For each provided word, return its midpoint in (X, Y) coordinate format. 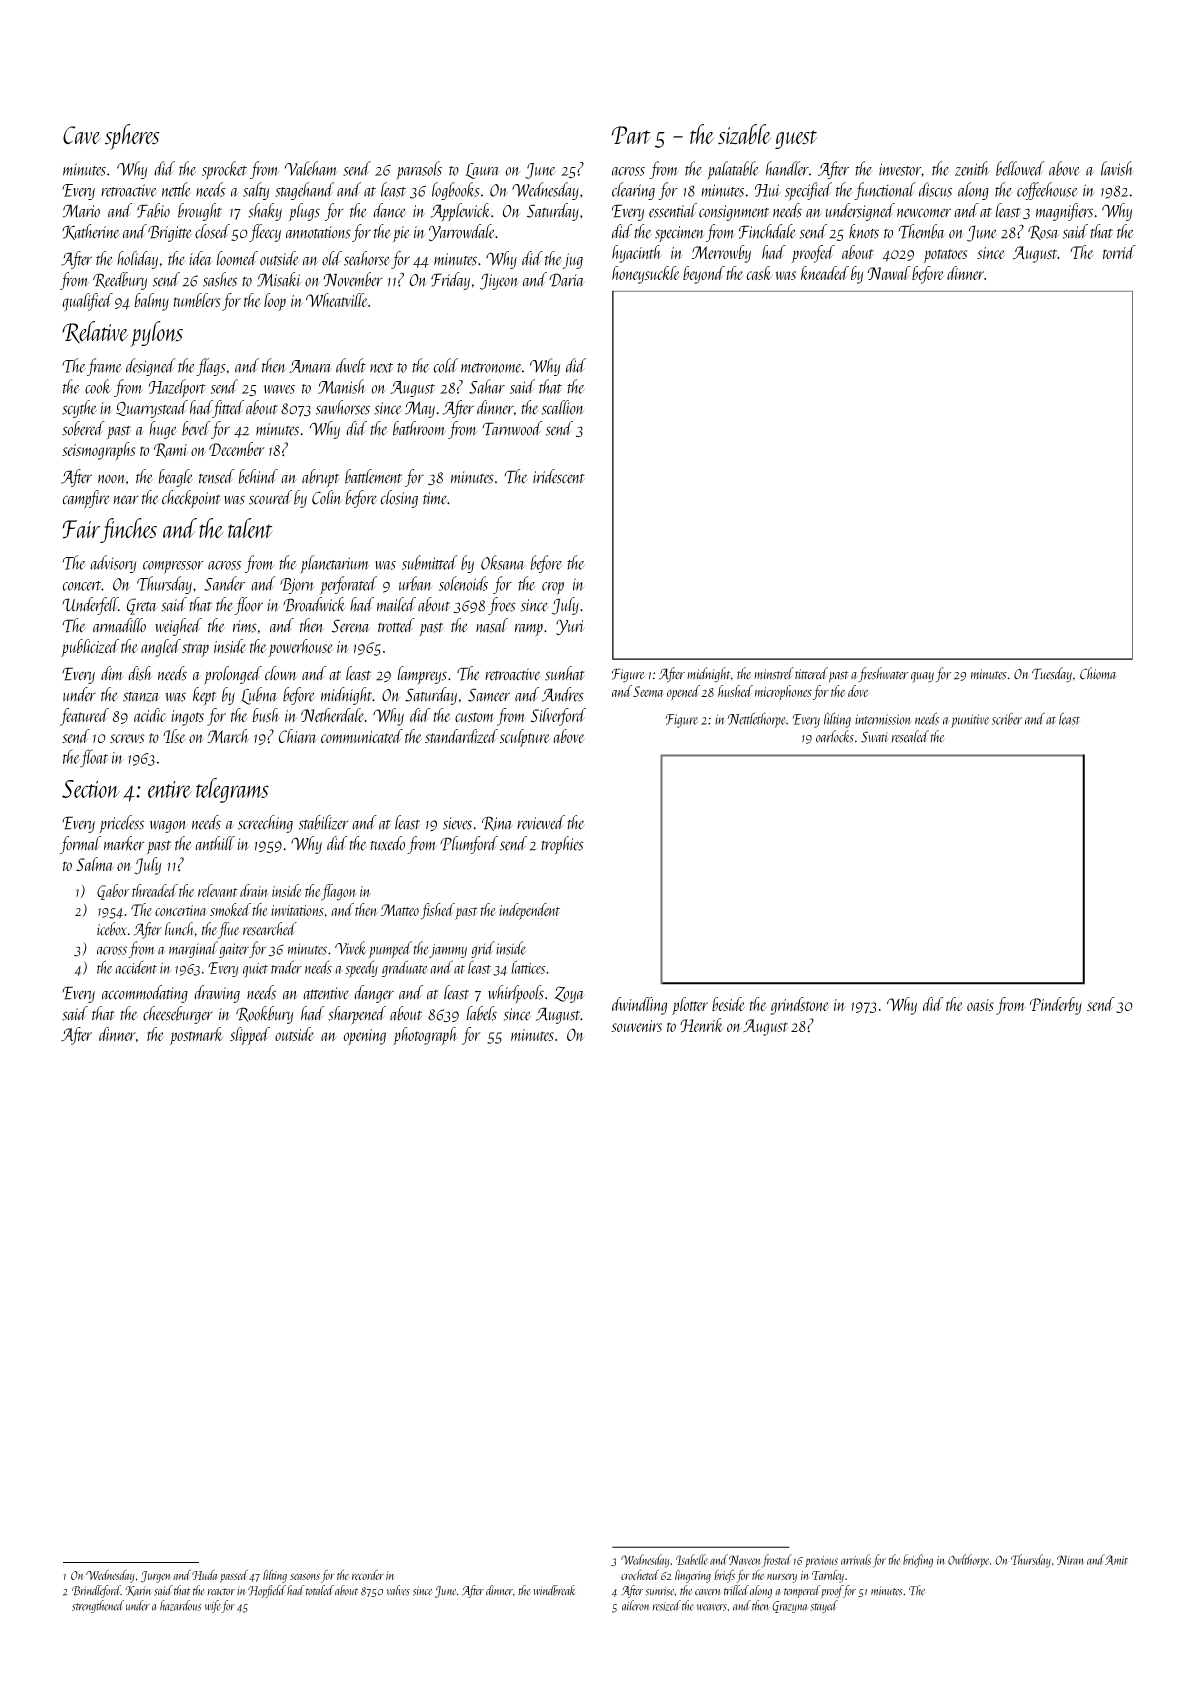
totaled (320, 1590)
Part (631, 135)
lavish (1117, 168)
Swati (874, 737)
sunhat (565, 673)
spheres (132, 137)
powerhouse (301, 648)
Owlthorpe (968, 1560)
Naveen (745, 1560)
